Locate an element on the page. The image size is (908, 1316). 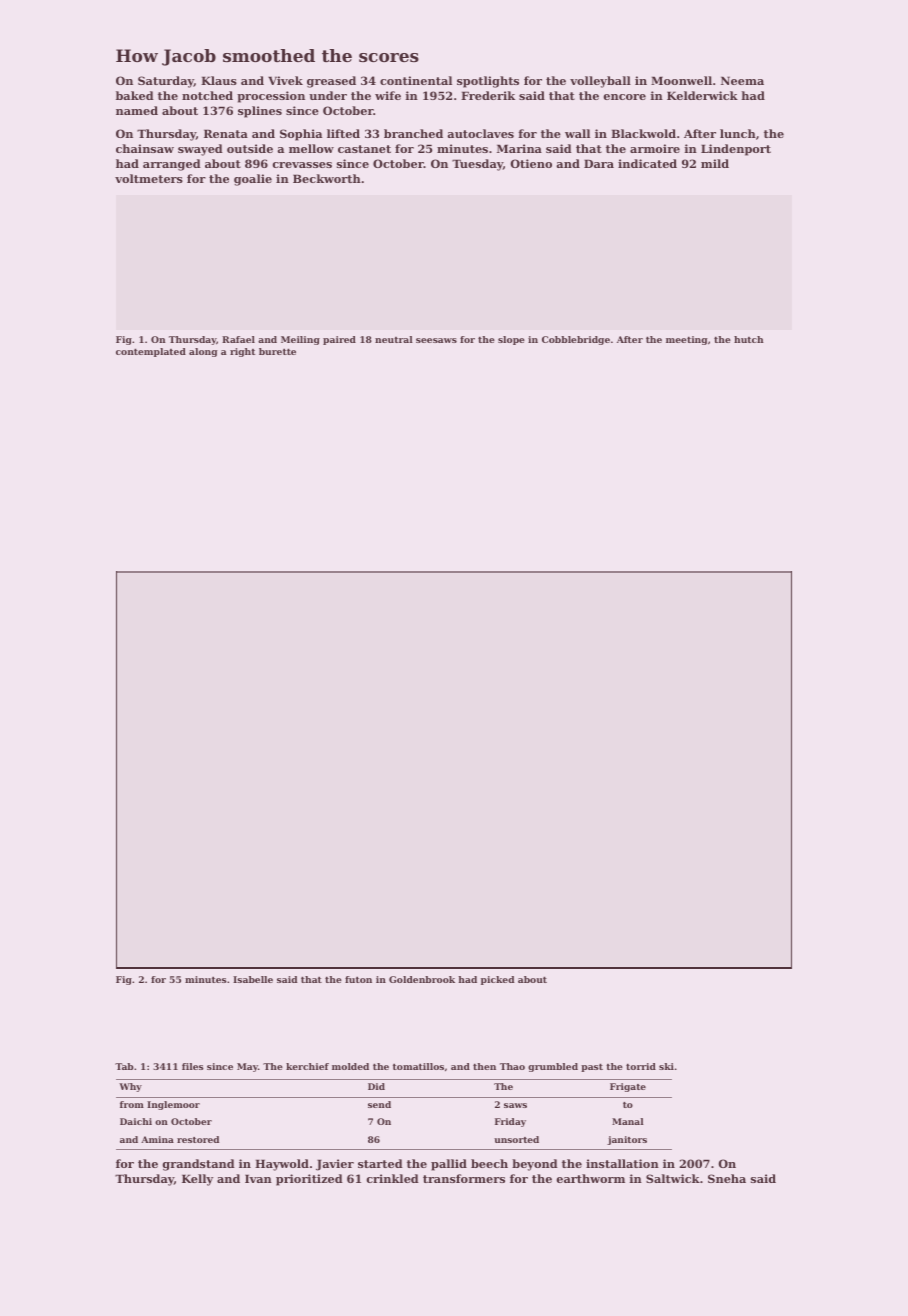
Neema is located at coordinates (742, 80).
